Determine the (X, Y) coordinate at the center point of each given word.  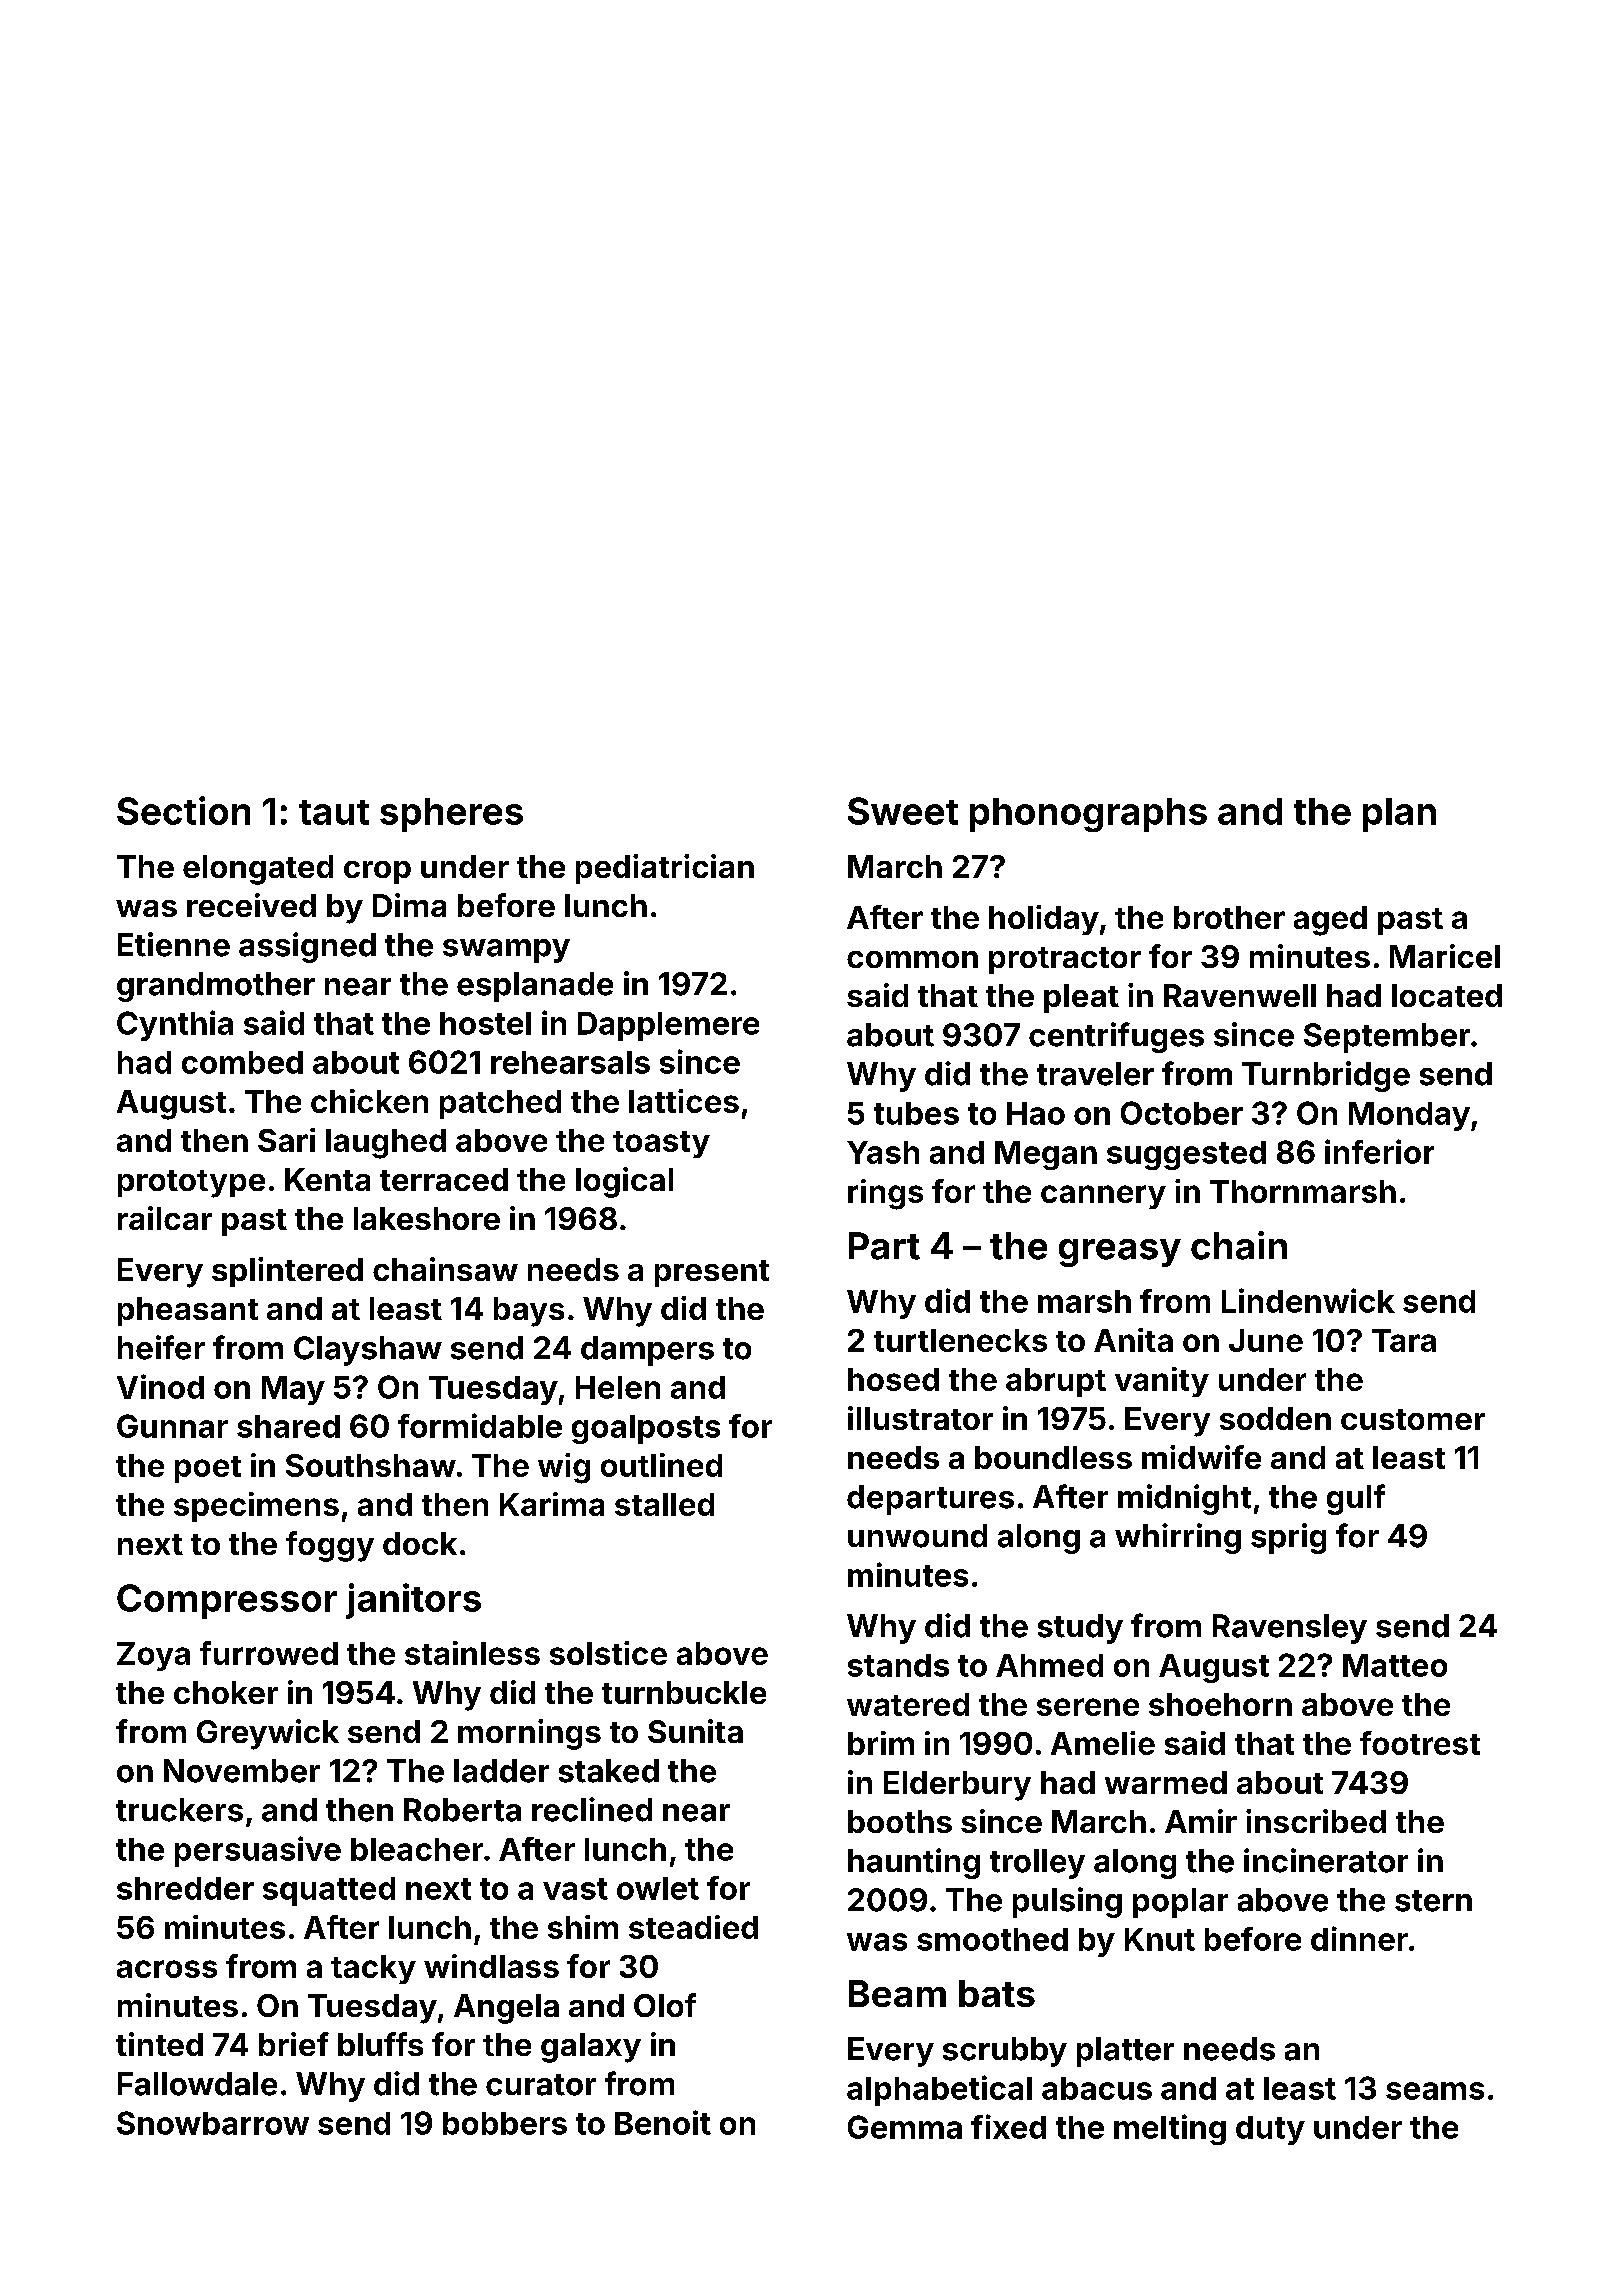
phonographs (1088, 815)
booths (900, 1821)
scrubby (1005, 2052)
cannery (1103, 1197)
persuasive (258, 1851)
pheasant (188, 1311)
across (167, 1969)
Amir (1201, 1821)
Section (183, 810)
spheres (451, 815)
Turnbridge (1326, 1076)
